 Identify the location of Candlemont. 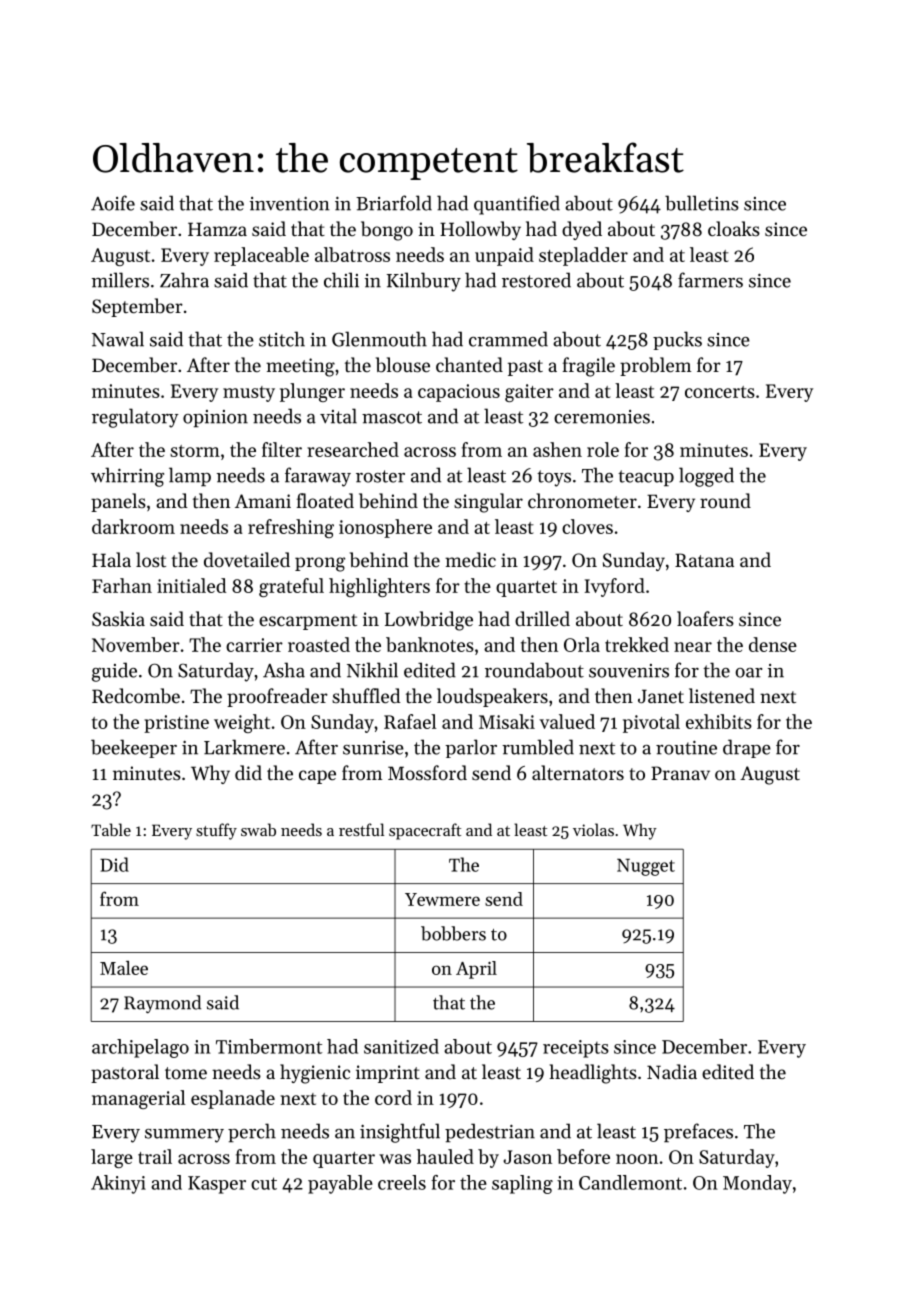
(630, 1182).
